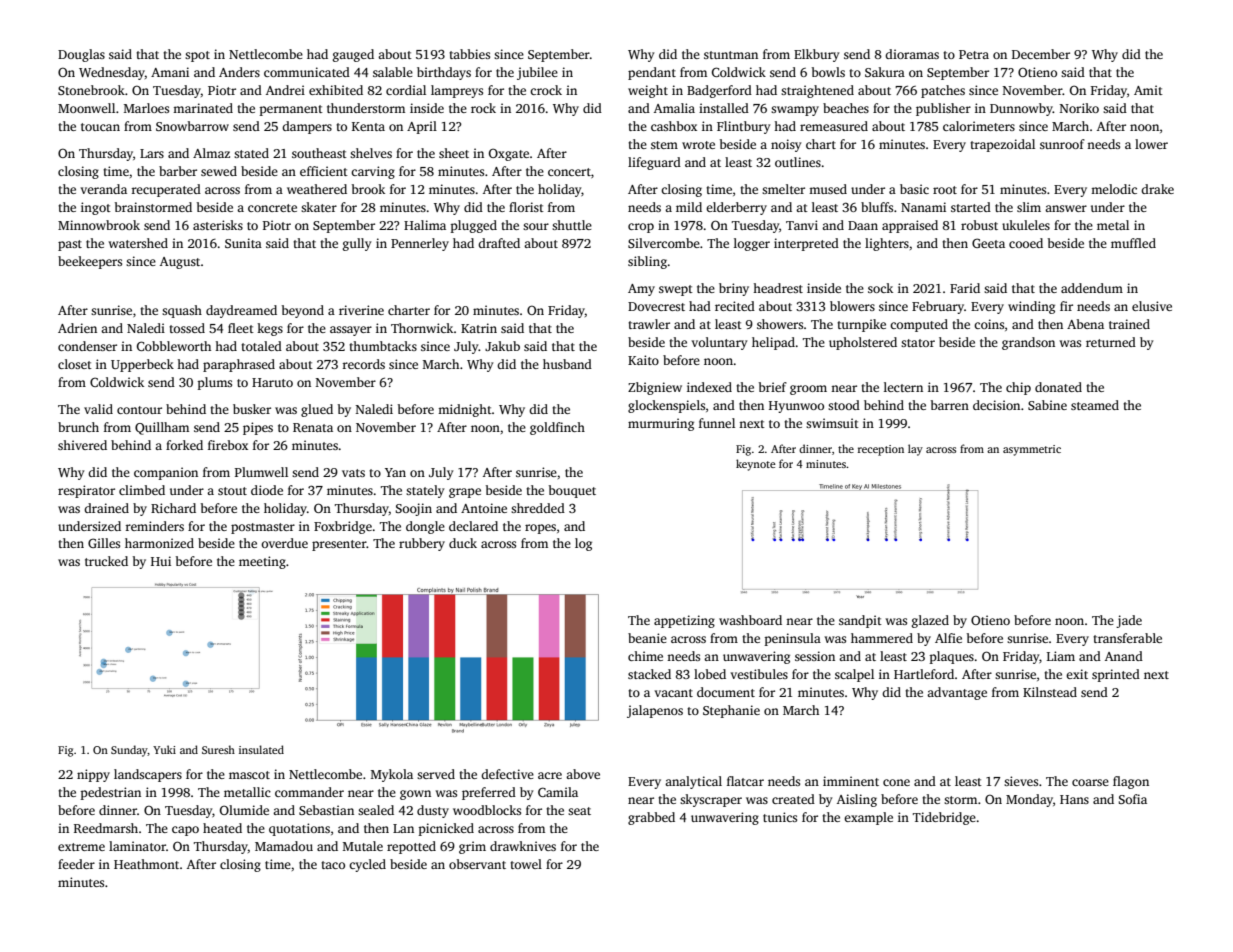 The height and width of the screenshot is (952, 1233). I want to click on beanie, so click(647, 638).
